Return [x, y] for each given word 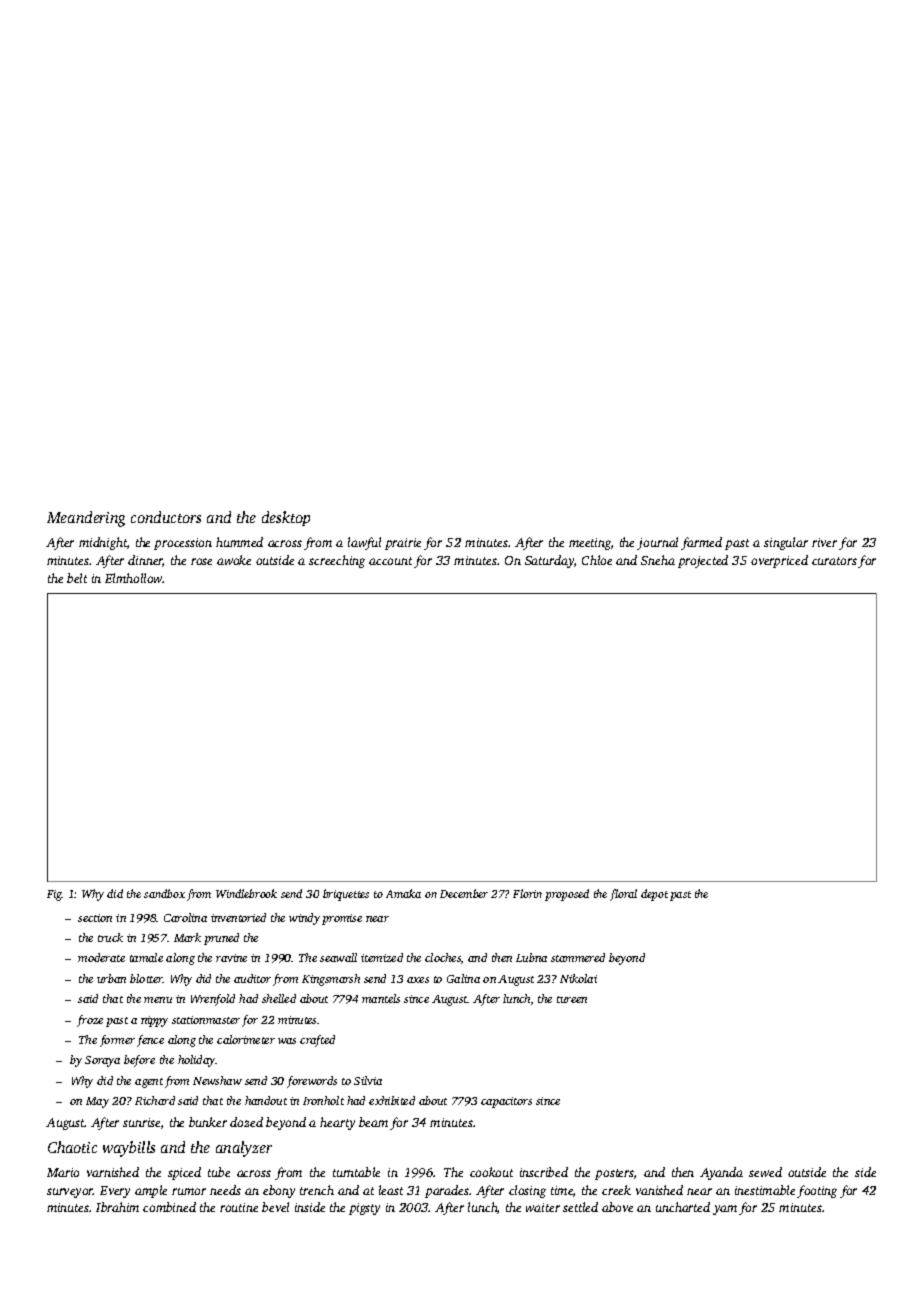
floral [623, 895]
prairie [403, 544]
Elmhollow [134, 578]
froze [90, 1021]
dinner [145, 561]
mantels [381, 998]
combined [169, 1207]
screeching [337, 561]
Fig [54, 895]
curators [834, 561]
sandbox [164, 893]
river [824, 542]
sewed [765, 1172]
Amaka [403, 893]
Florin [527, 893]
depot [654, 895]
